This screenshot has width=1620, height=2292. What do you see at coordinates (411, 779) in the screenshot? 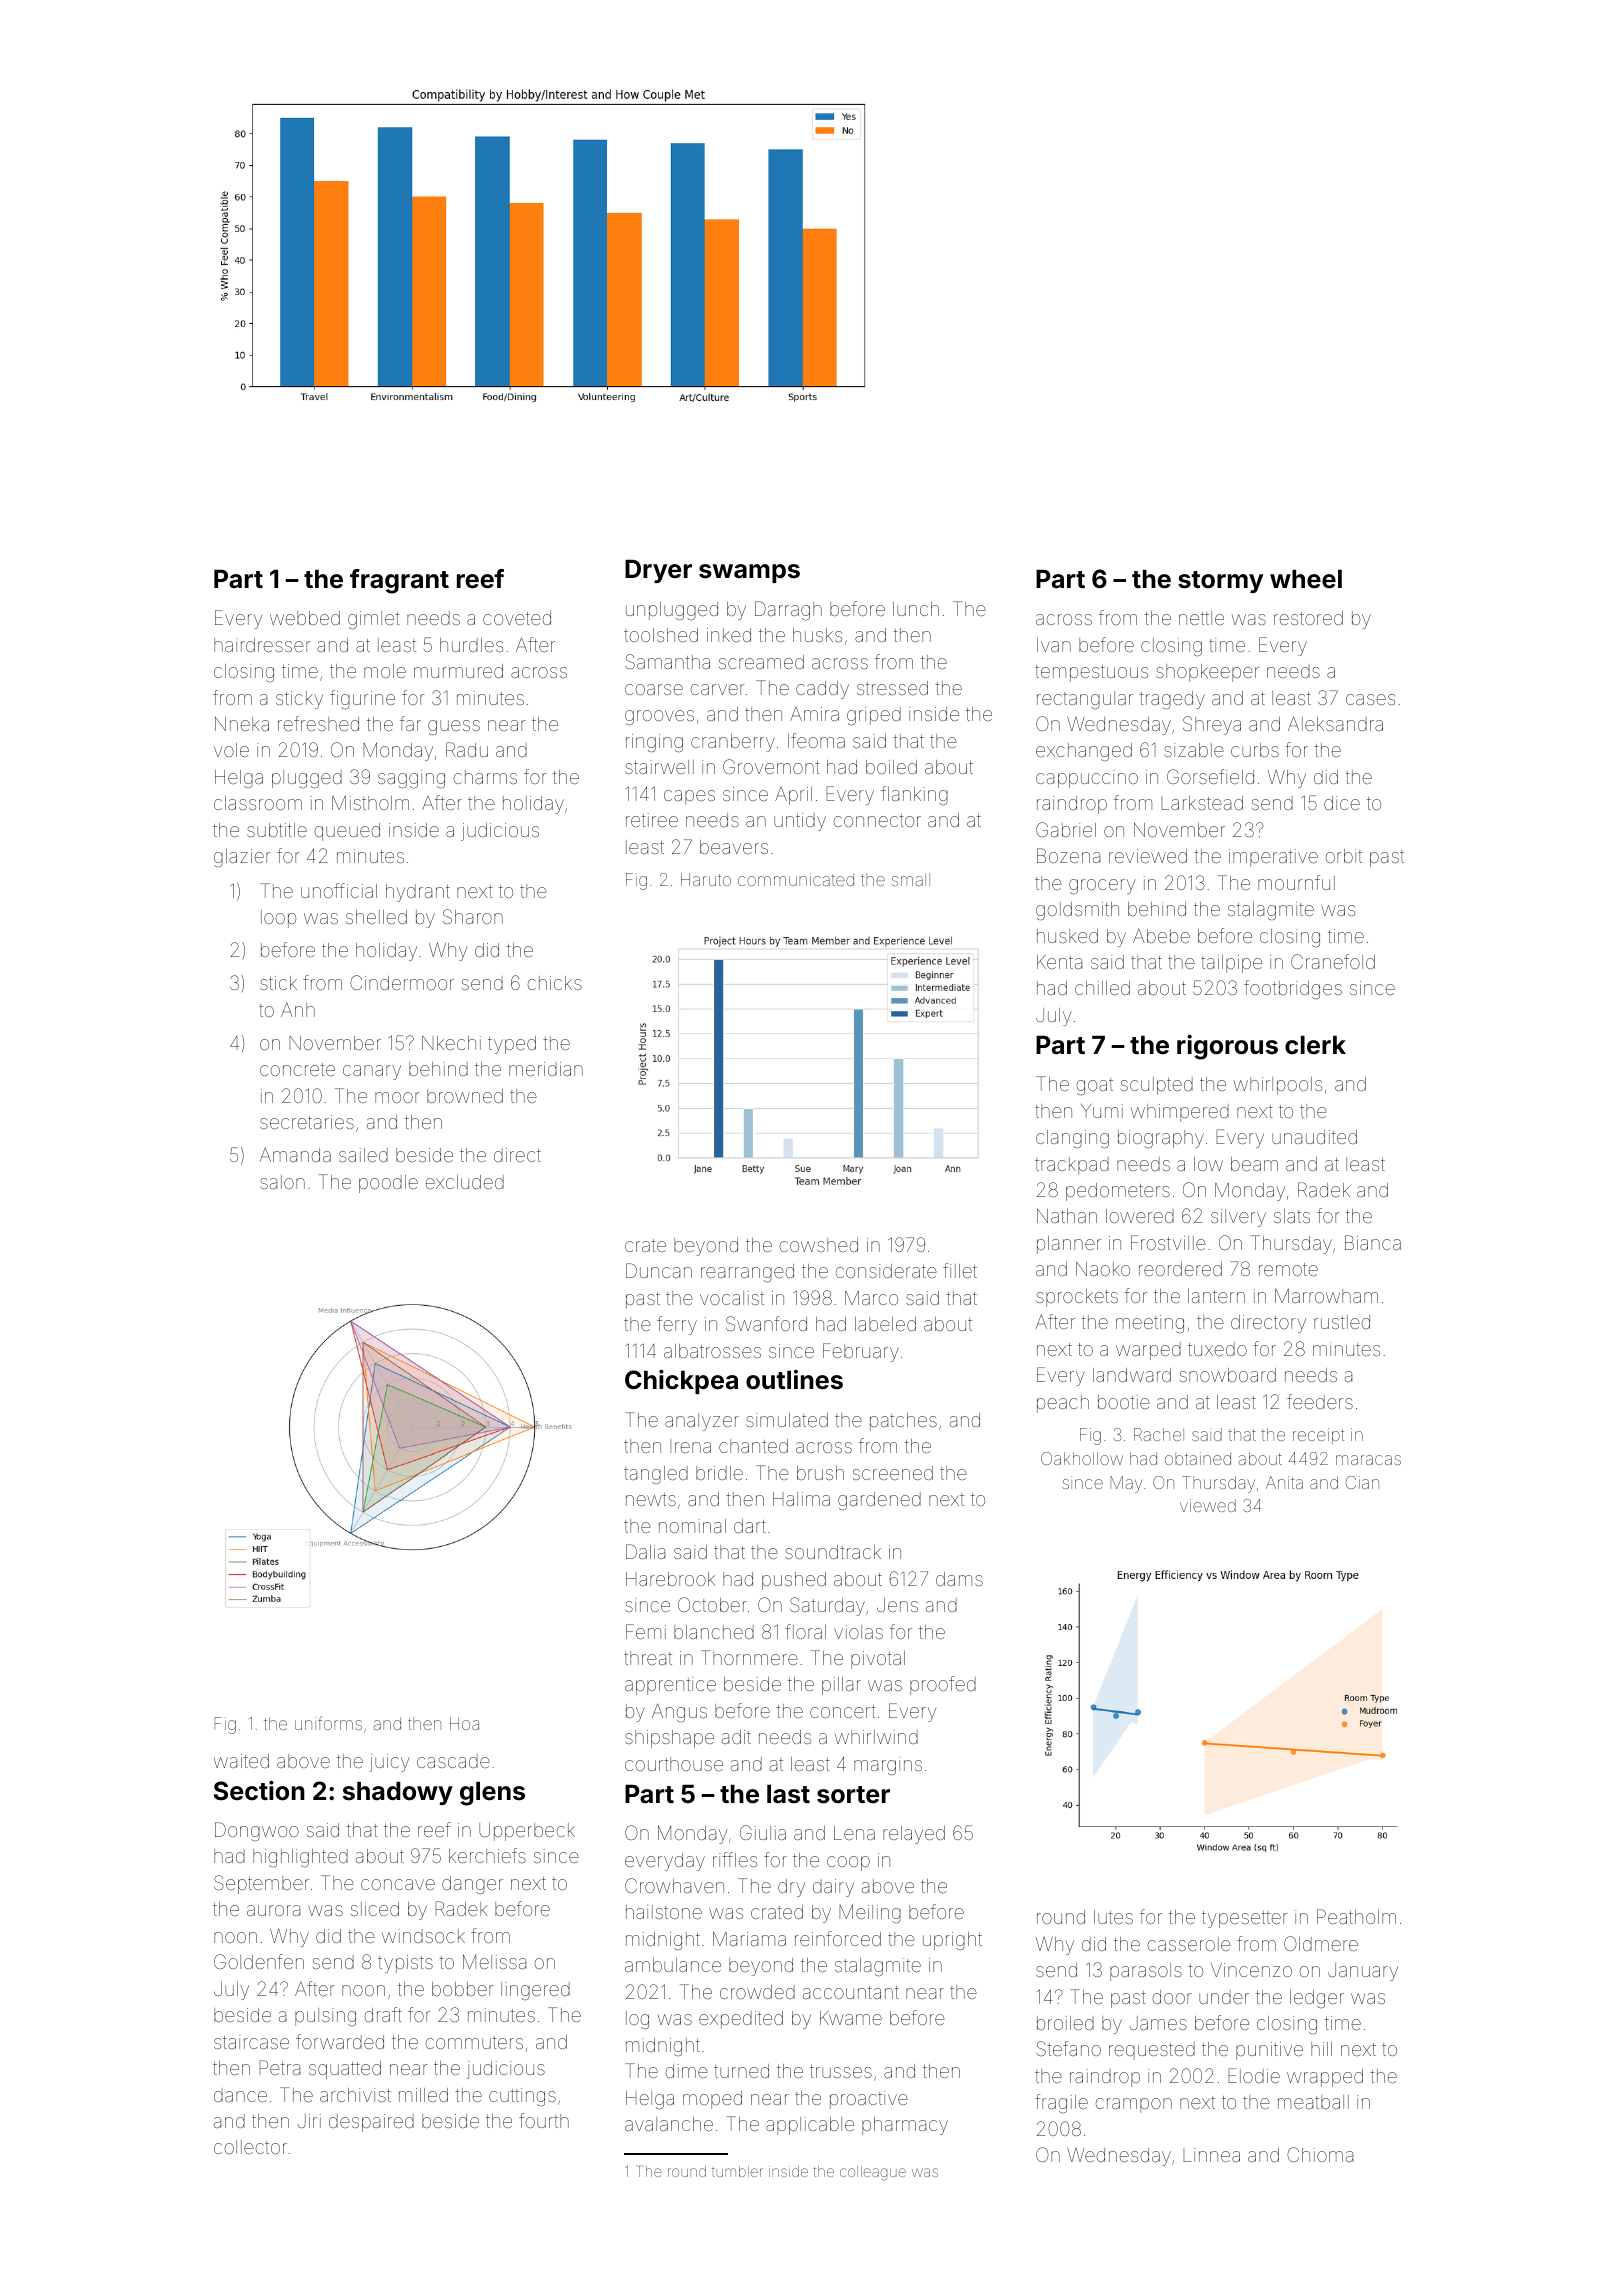
I see `sagging` at bounding box center [411, 779].
